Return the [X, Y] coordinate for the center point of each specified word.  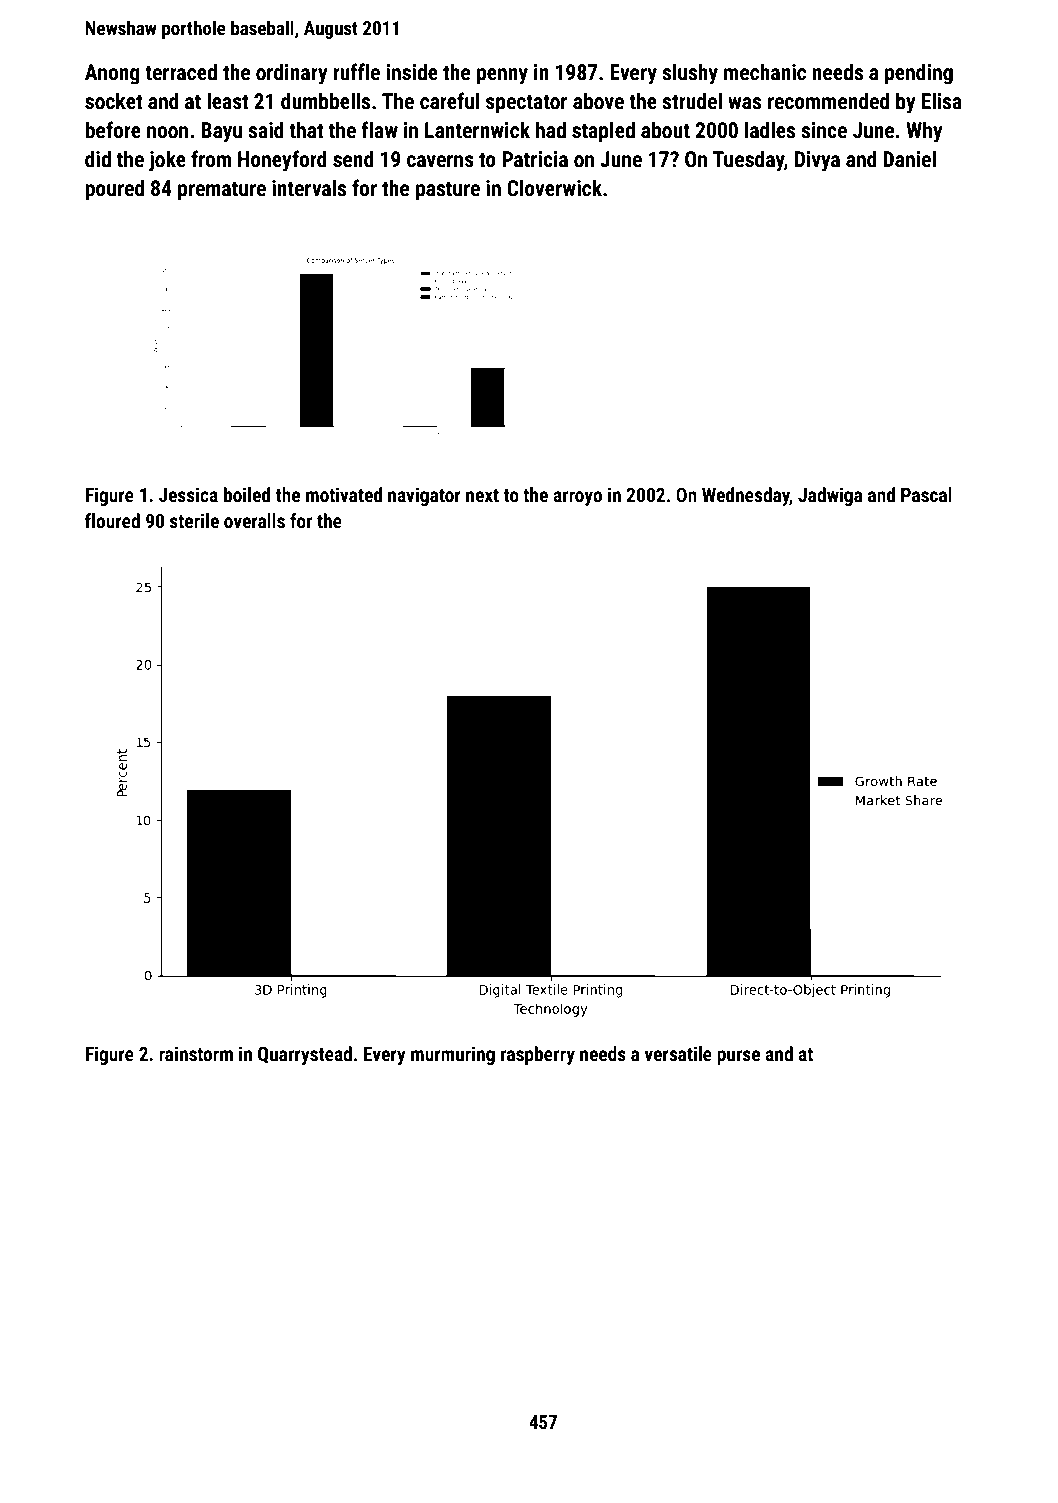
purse [738, 1057]
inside [412, 72]
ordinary [292, 74]
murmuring [453, 1055]
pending [919, 74]
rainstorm [196, 1053]
